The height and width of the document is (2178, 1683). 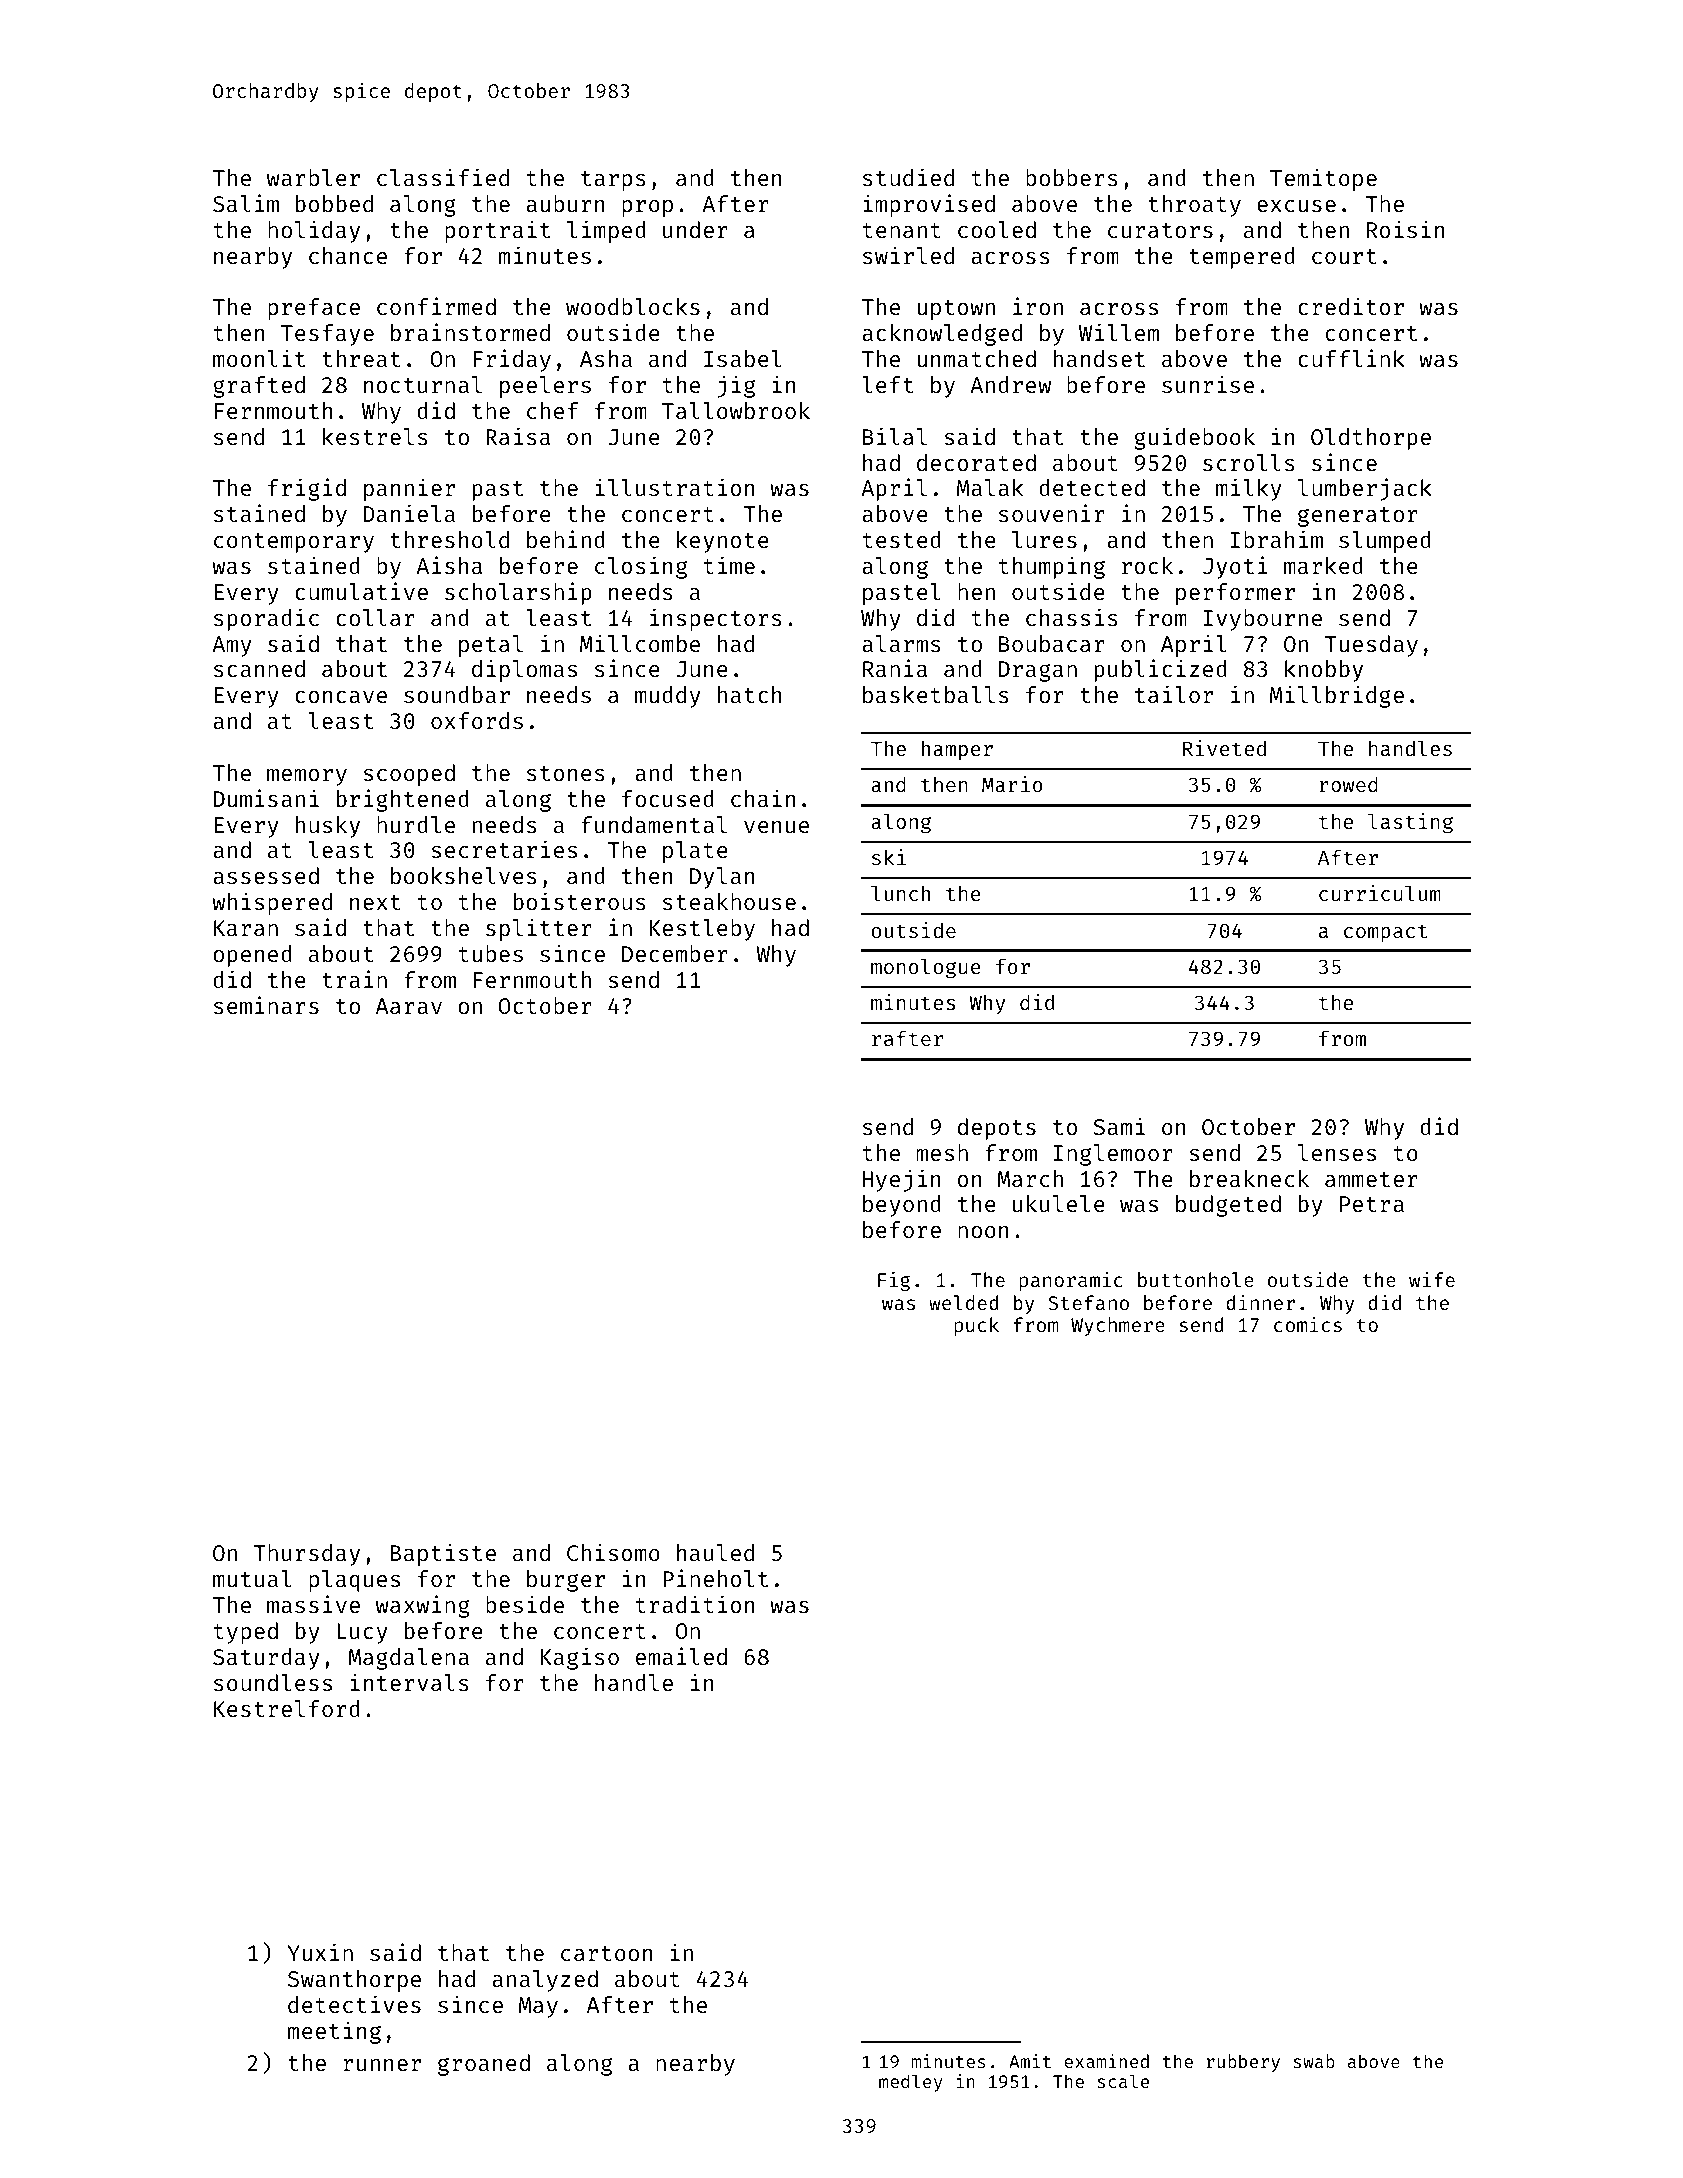 I want to click on Baptiste, so click(x=443, y=1554).
